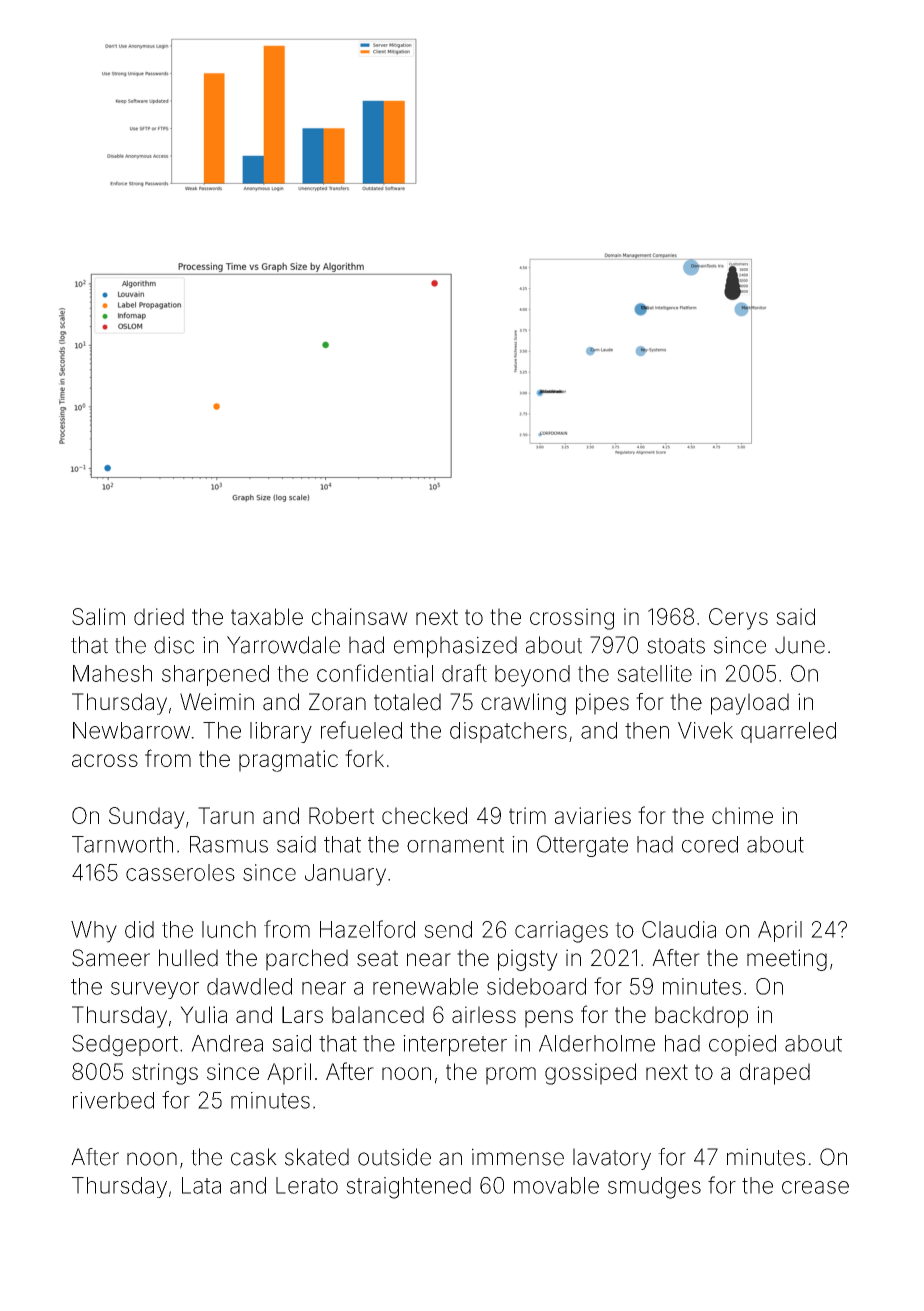  Describe the element at coordinates (201, 1185) in the image. I see `Lata` at that location.
